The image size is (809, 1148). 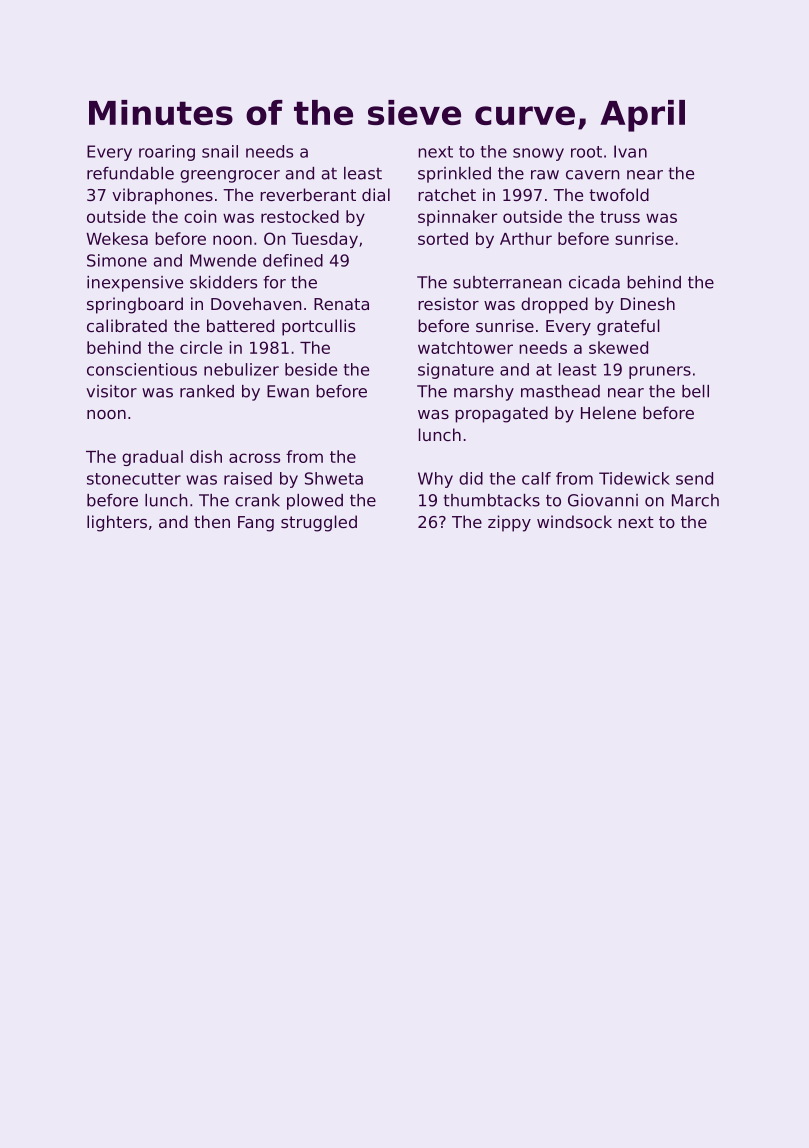 I want to click on windsock, so click(x=574, y=521).
